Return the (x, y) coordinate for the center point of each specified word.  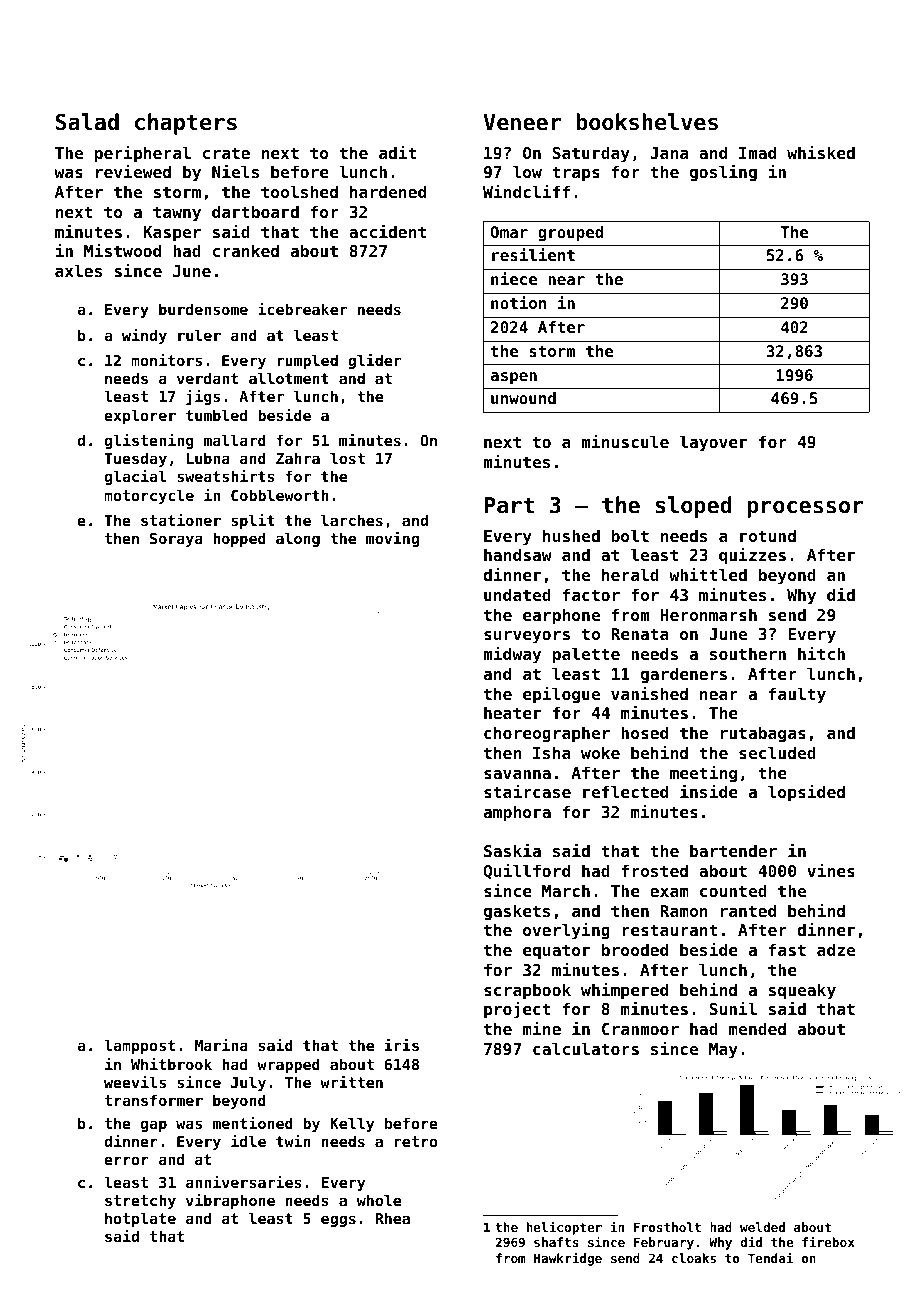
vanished (649, 693)
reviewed (133, 171)
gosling (723, 173)
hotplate (140, 1219)
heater (512, 712)
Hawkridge (568, 1259)
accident (387, 231)
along (298, 539)
